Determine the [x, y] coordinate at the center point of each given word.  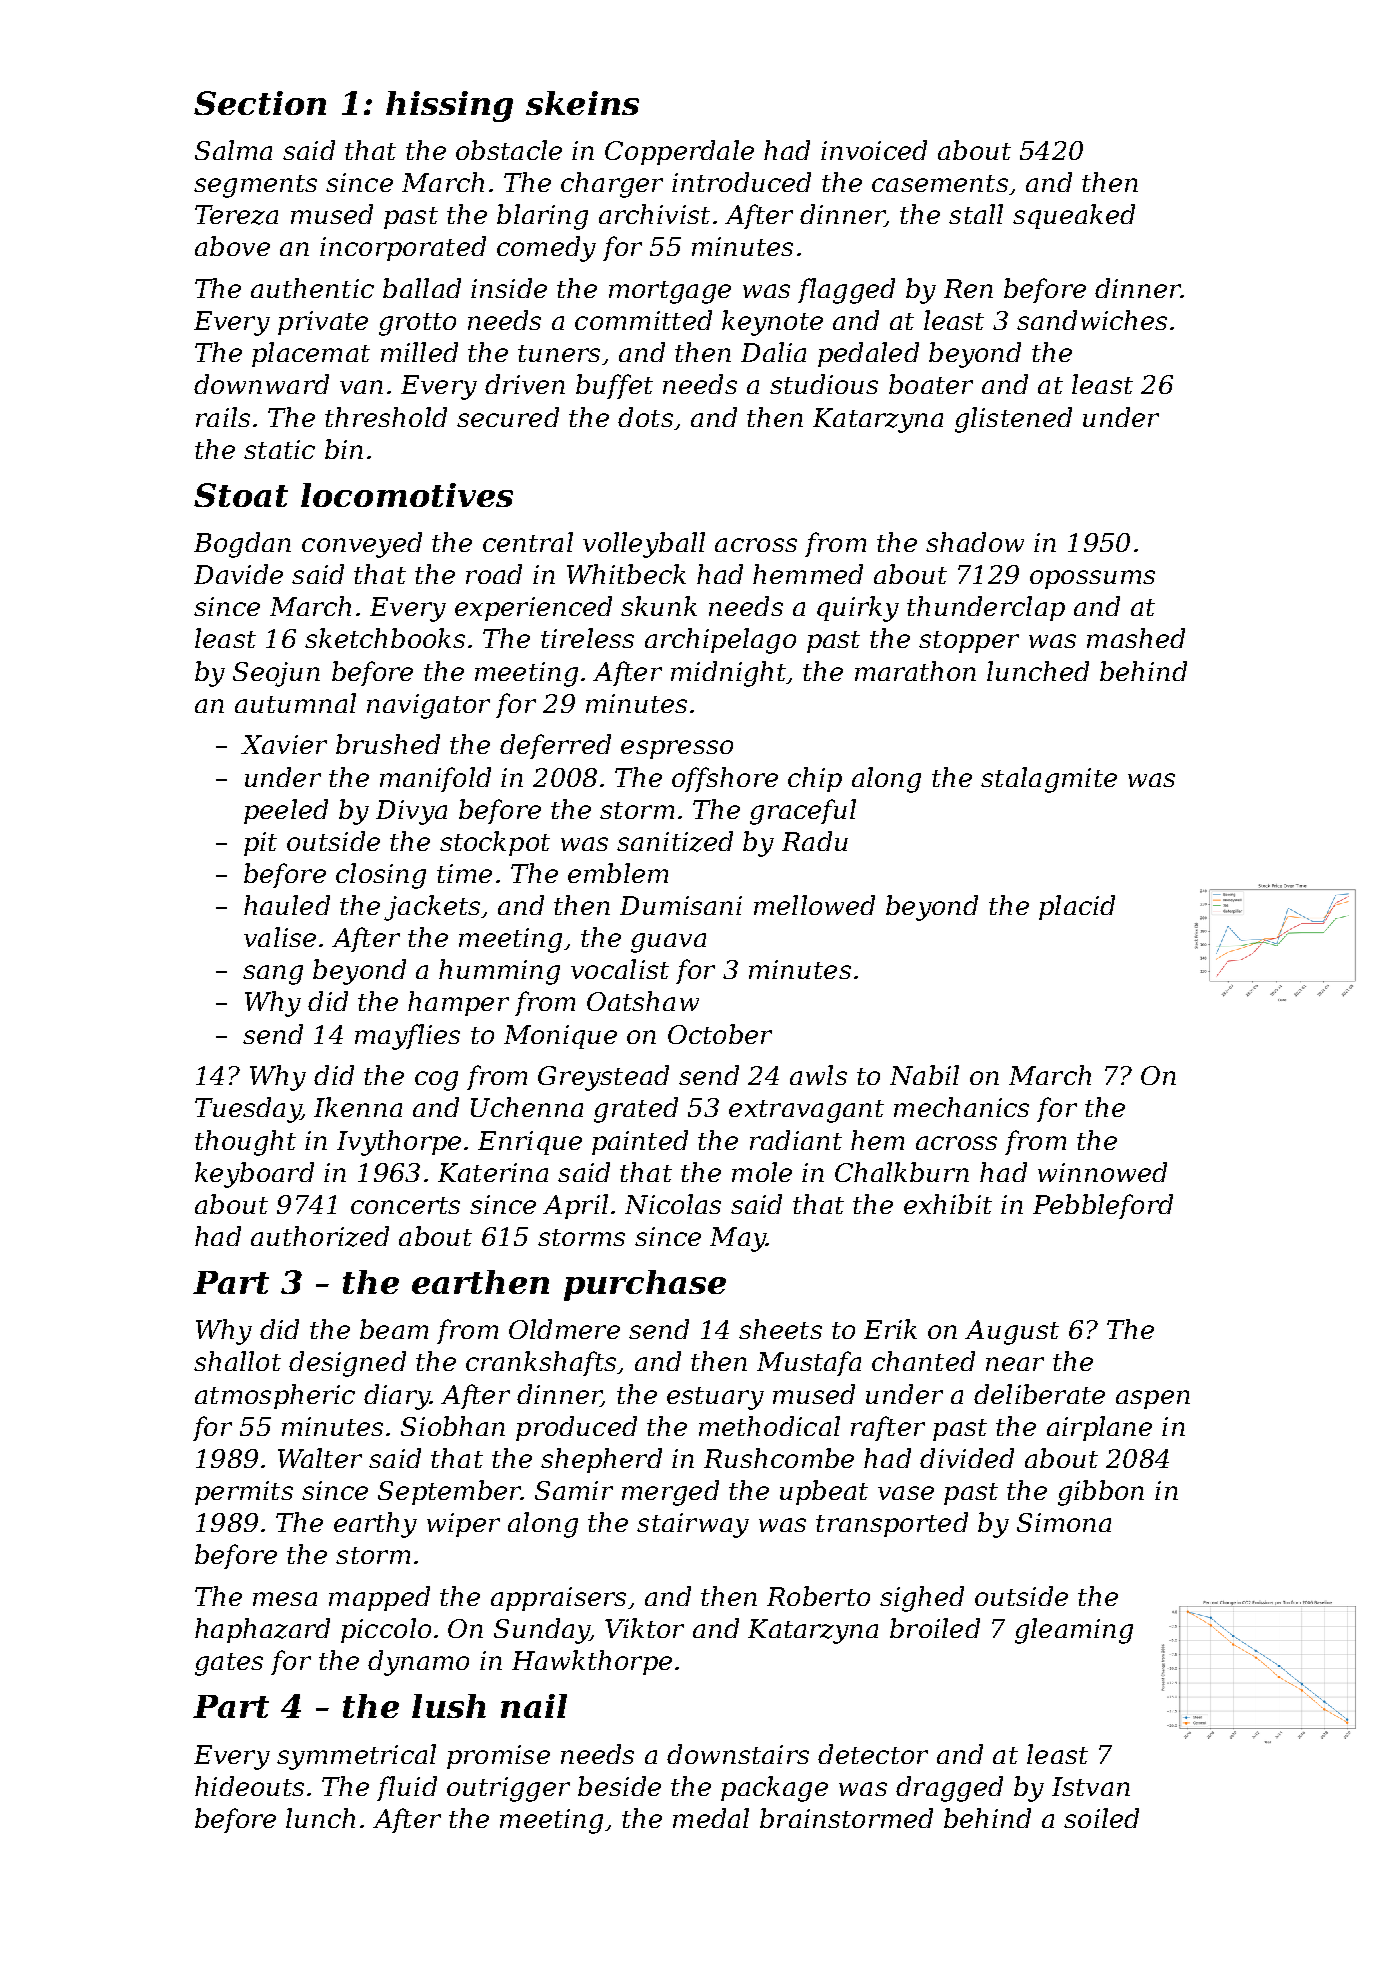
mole [762, 1172]
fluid [407, 1788]
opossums [1092, 579]
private [323, 323]
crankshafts [541, 1363]
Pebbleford [1103, 1206]
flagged [846, 291]
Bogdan [242, 545]
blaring [542, 217]
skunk [659, 606]
